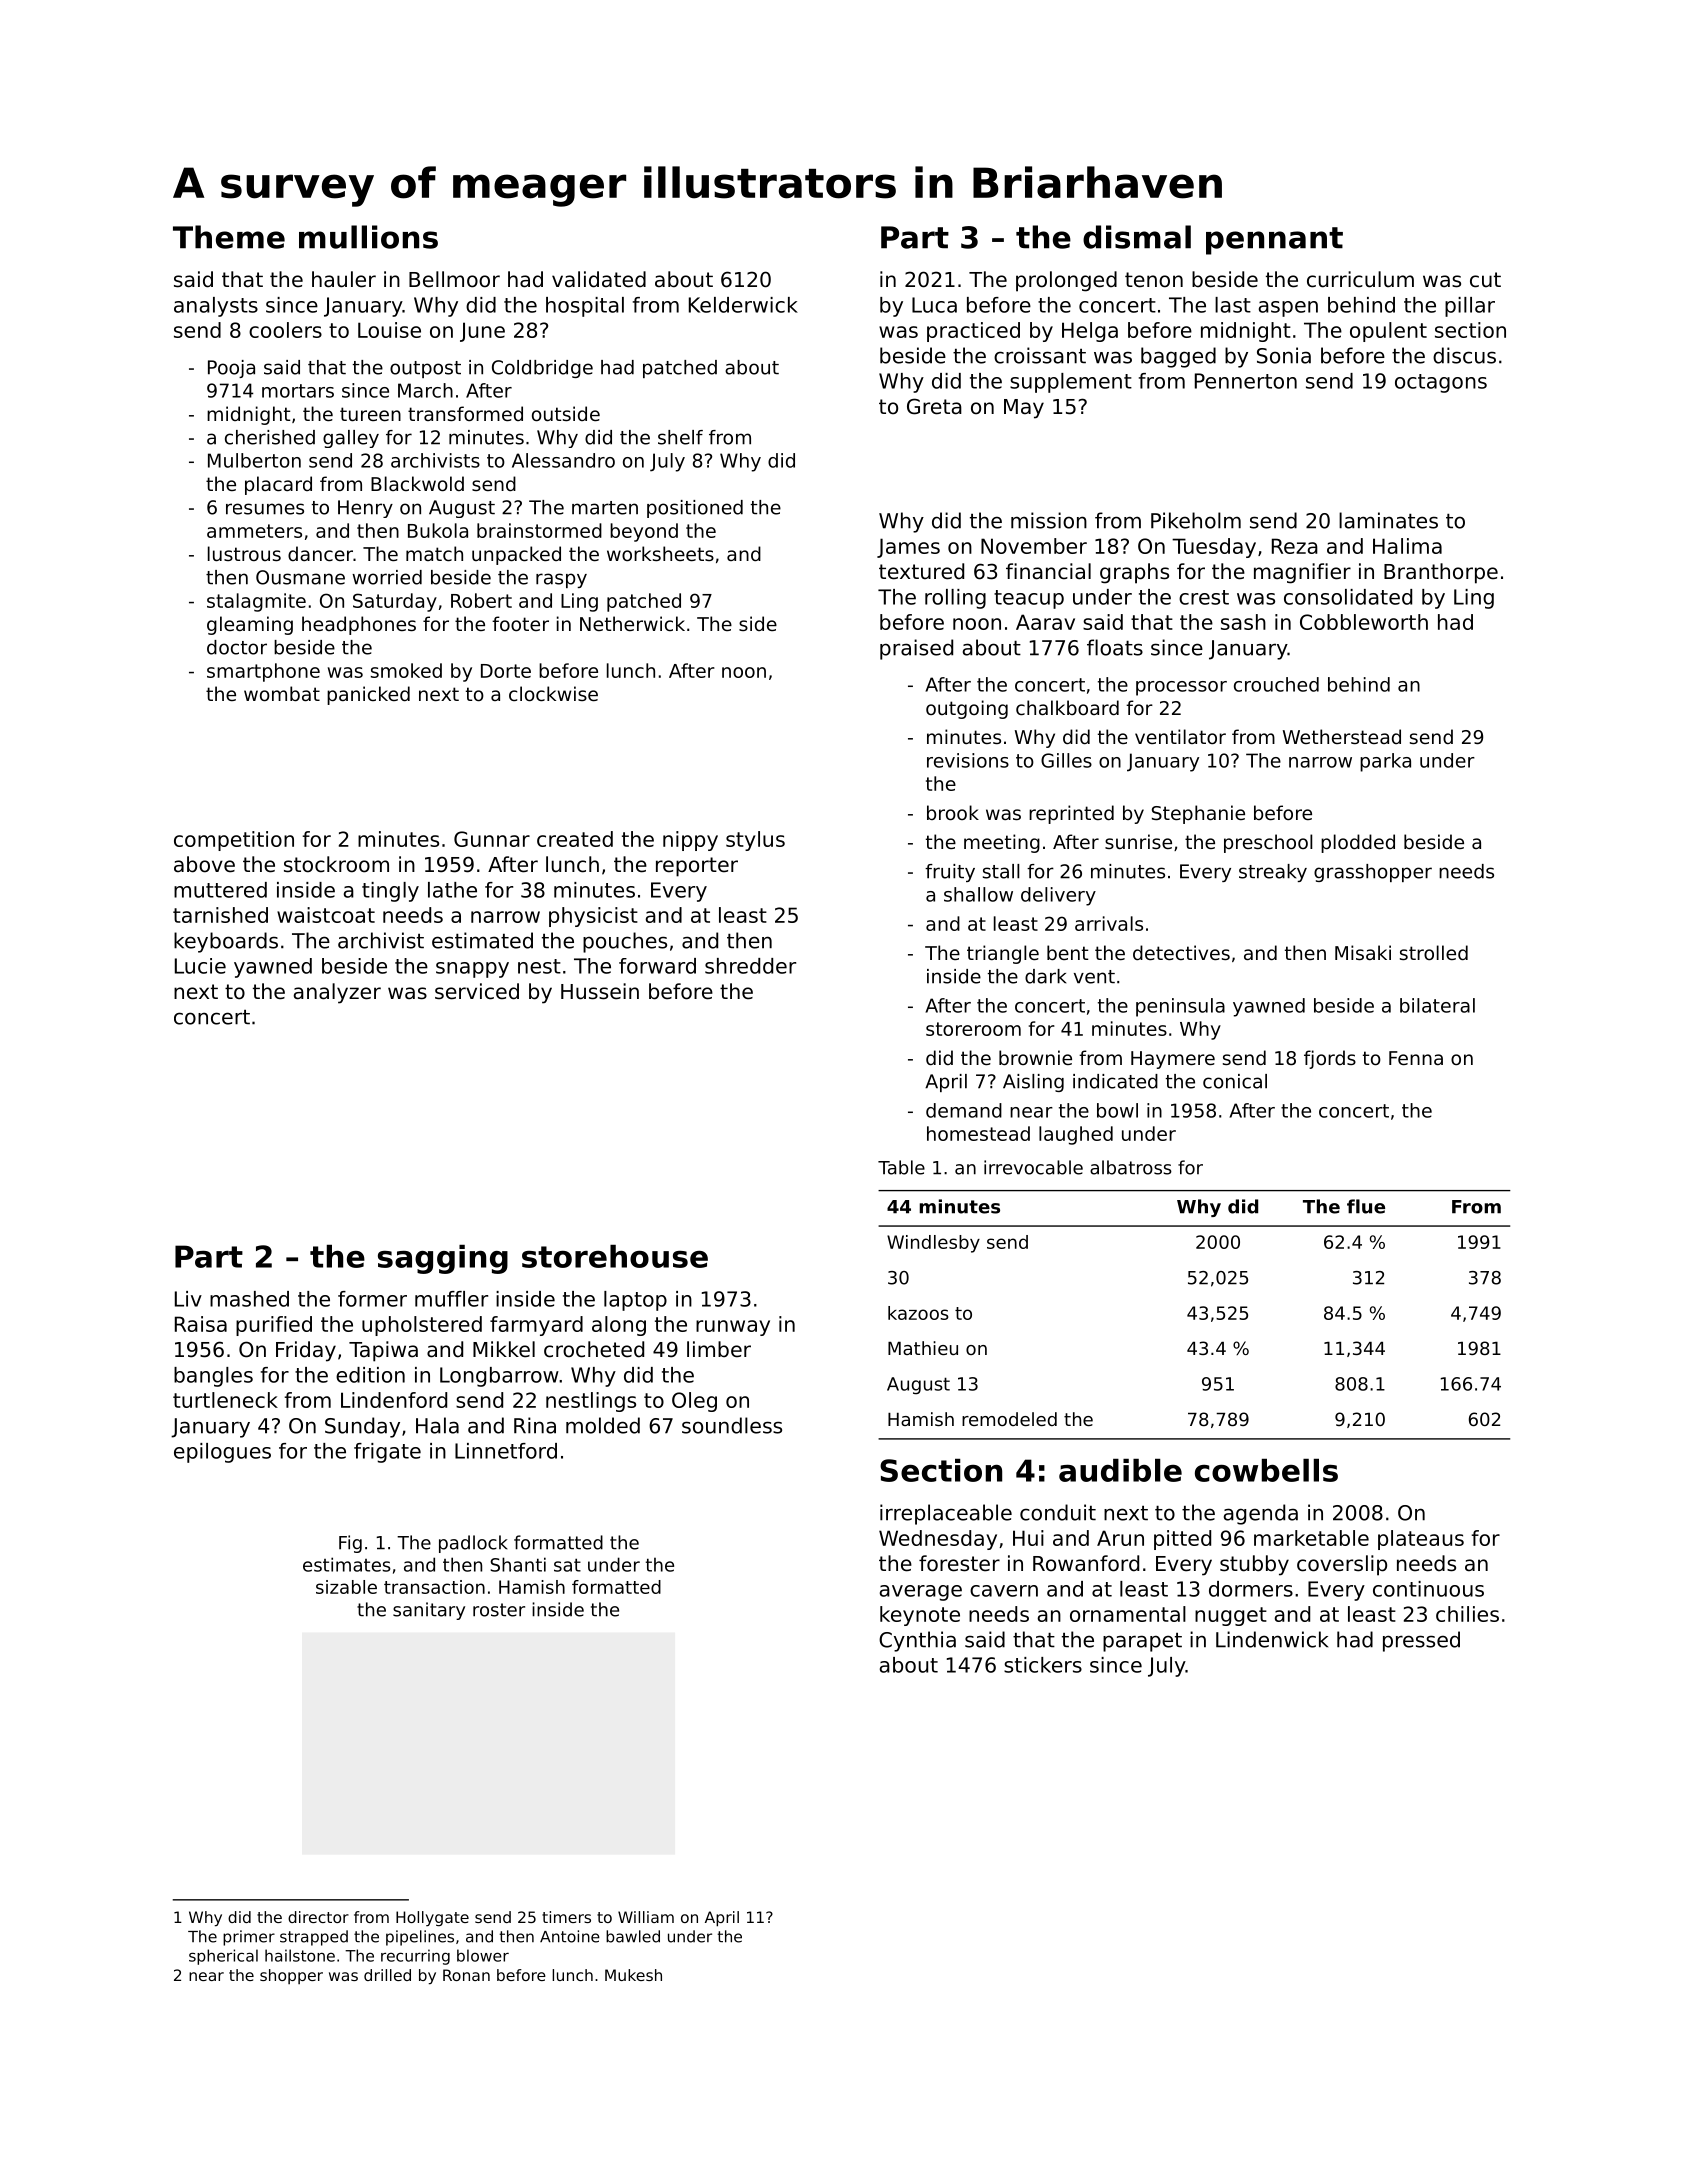  What do you see at coordinates (432, 1918) in the document?
I see `Hollygate` at bounding box center [432, 1918].
